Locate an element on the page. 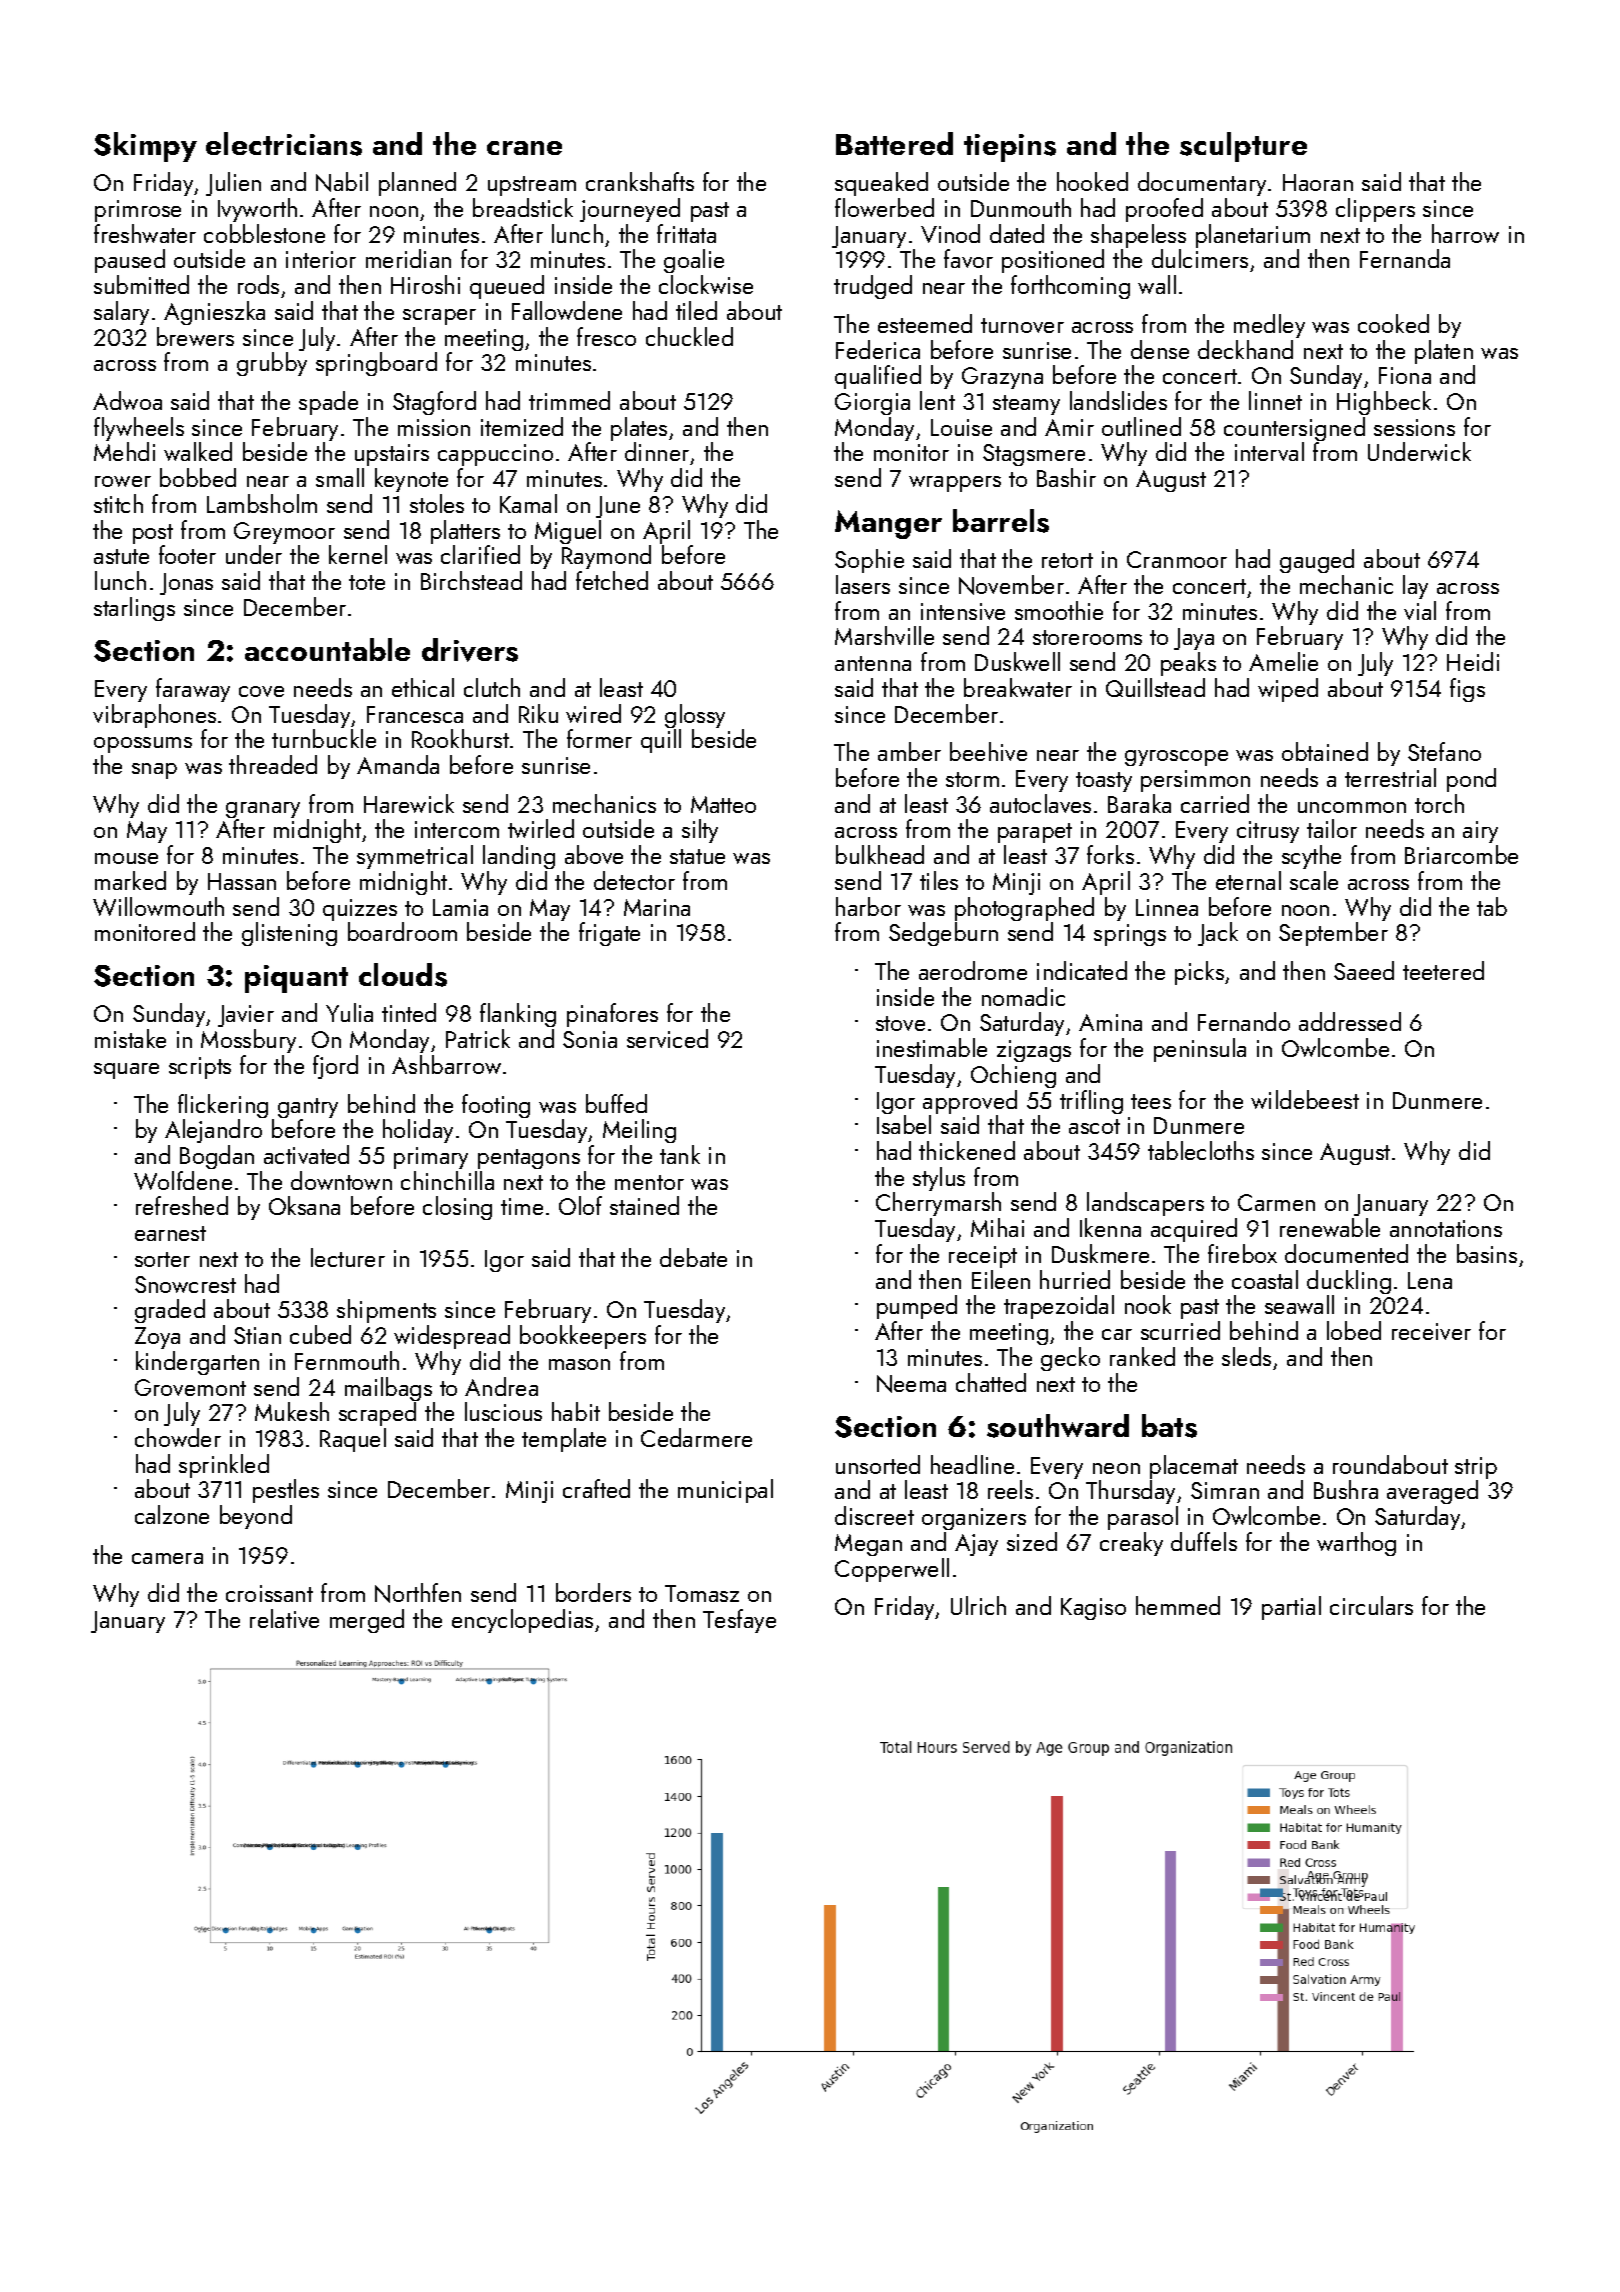 The width and height of the image is (1620, 2292). Amanda is located at coordinates (398, 764).
